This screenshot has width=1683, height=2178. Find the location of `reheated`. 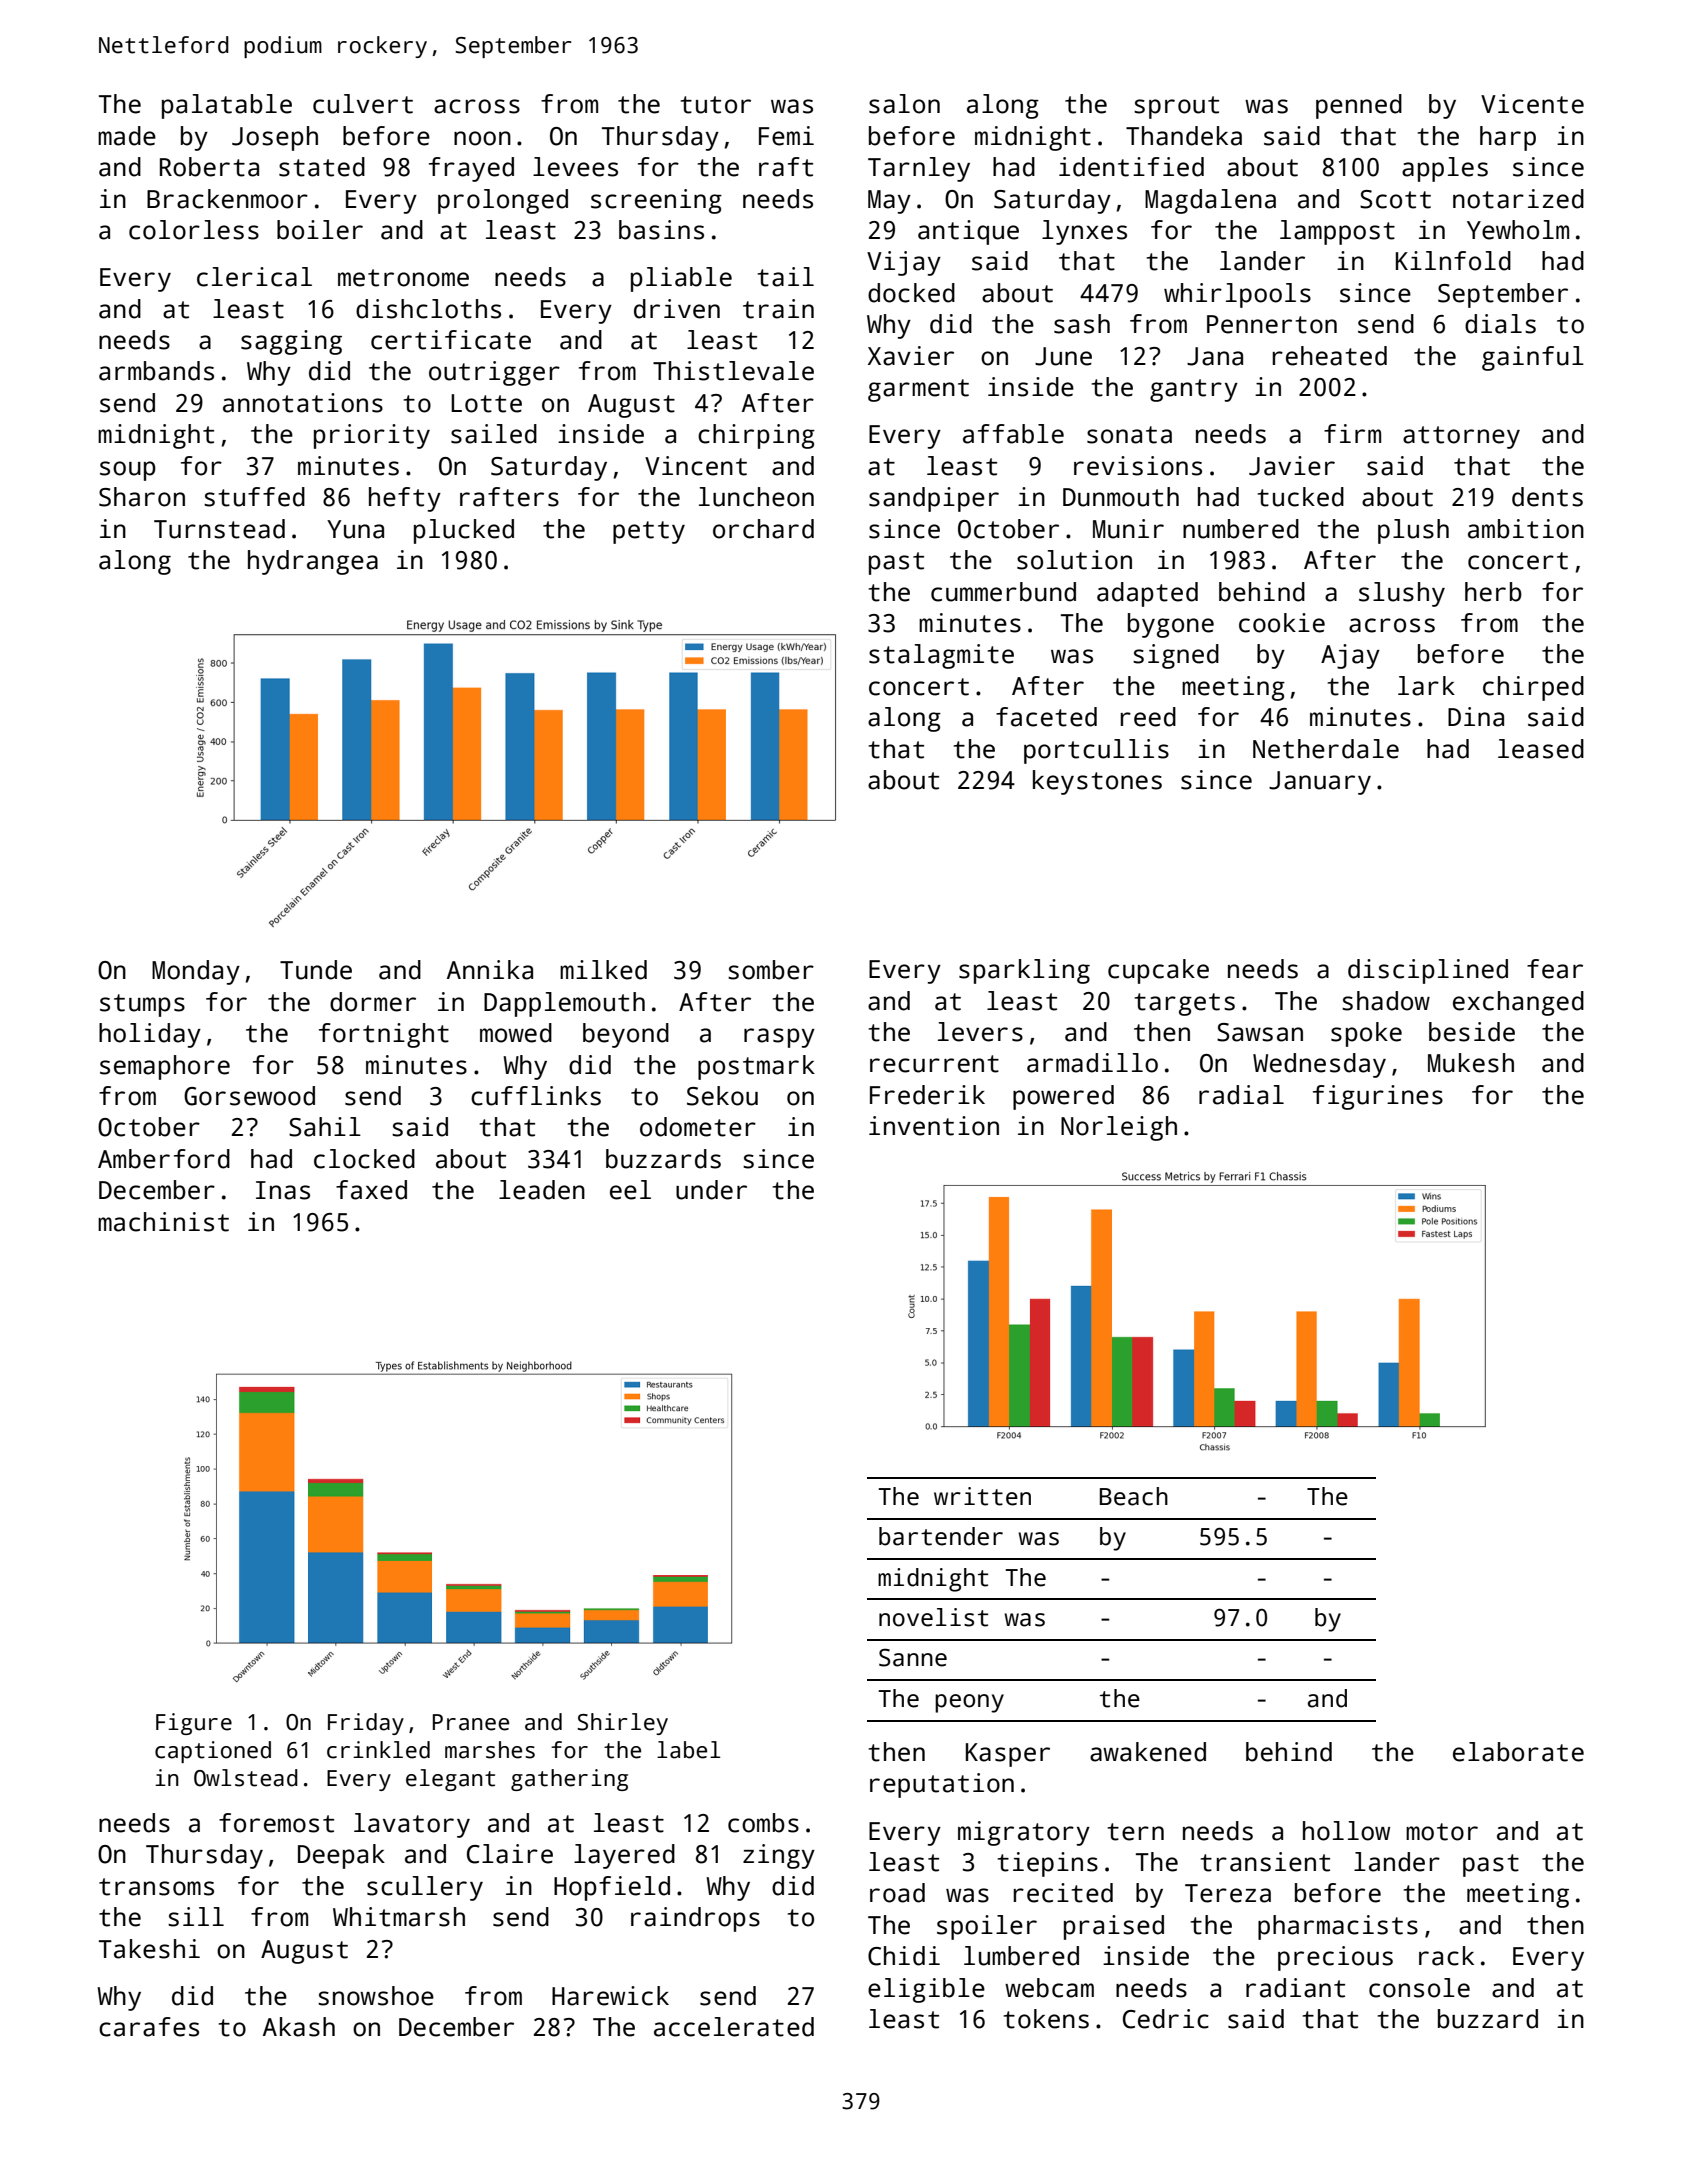

reheated is located at coordinates (1330, 356).
